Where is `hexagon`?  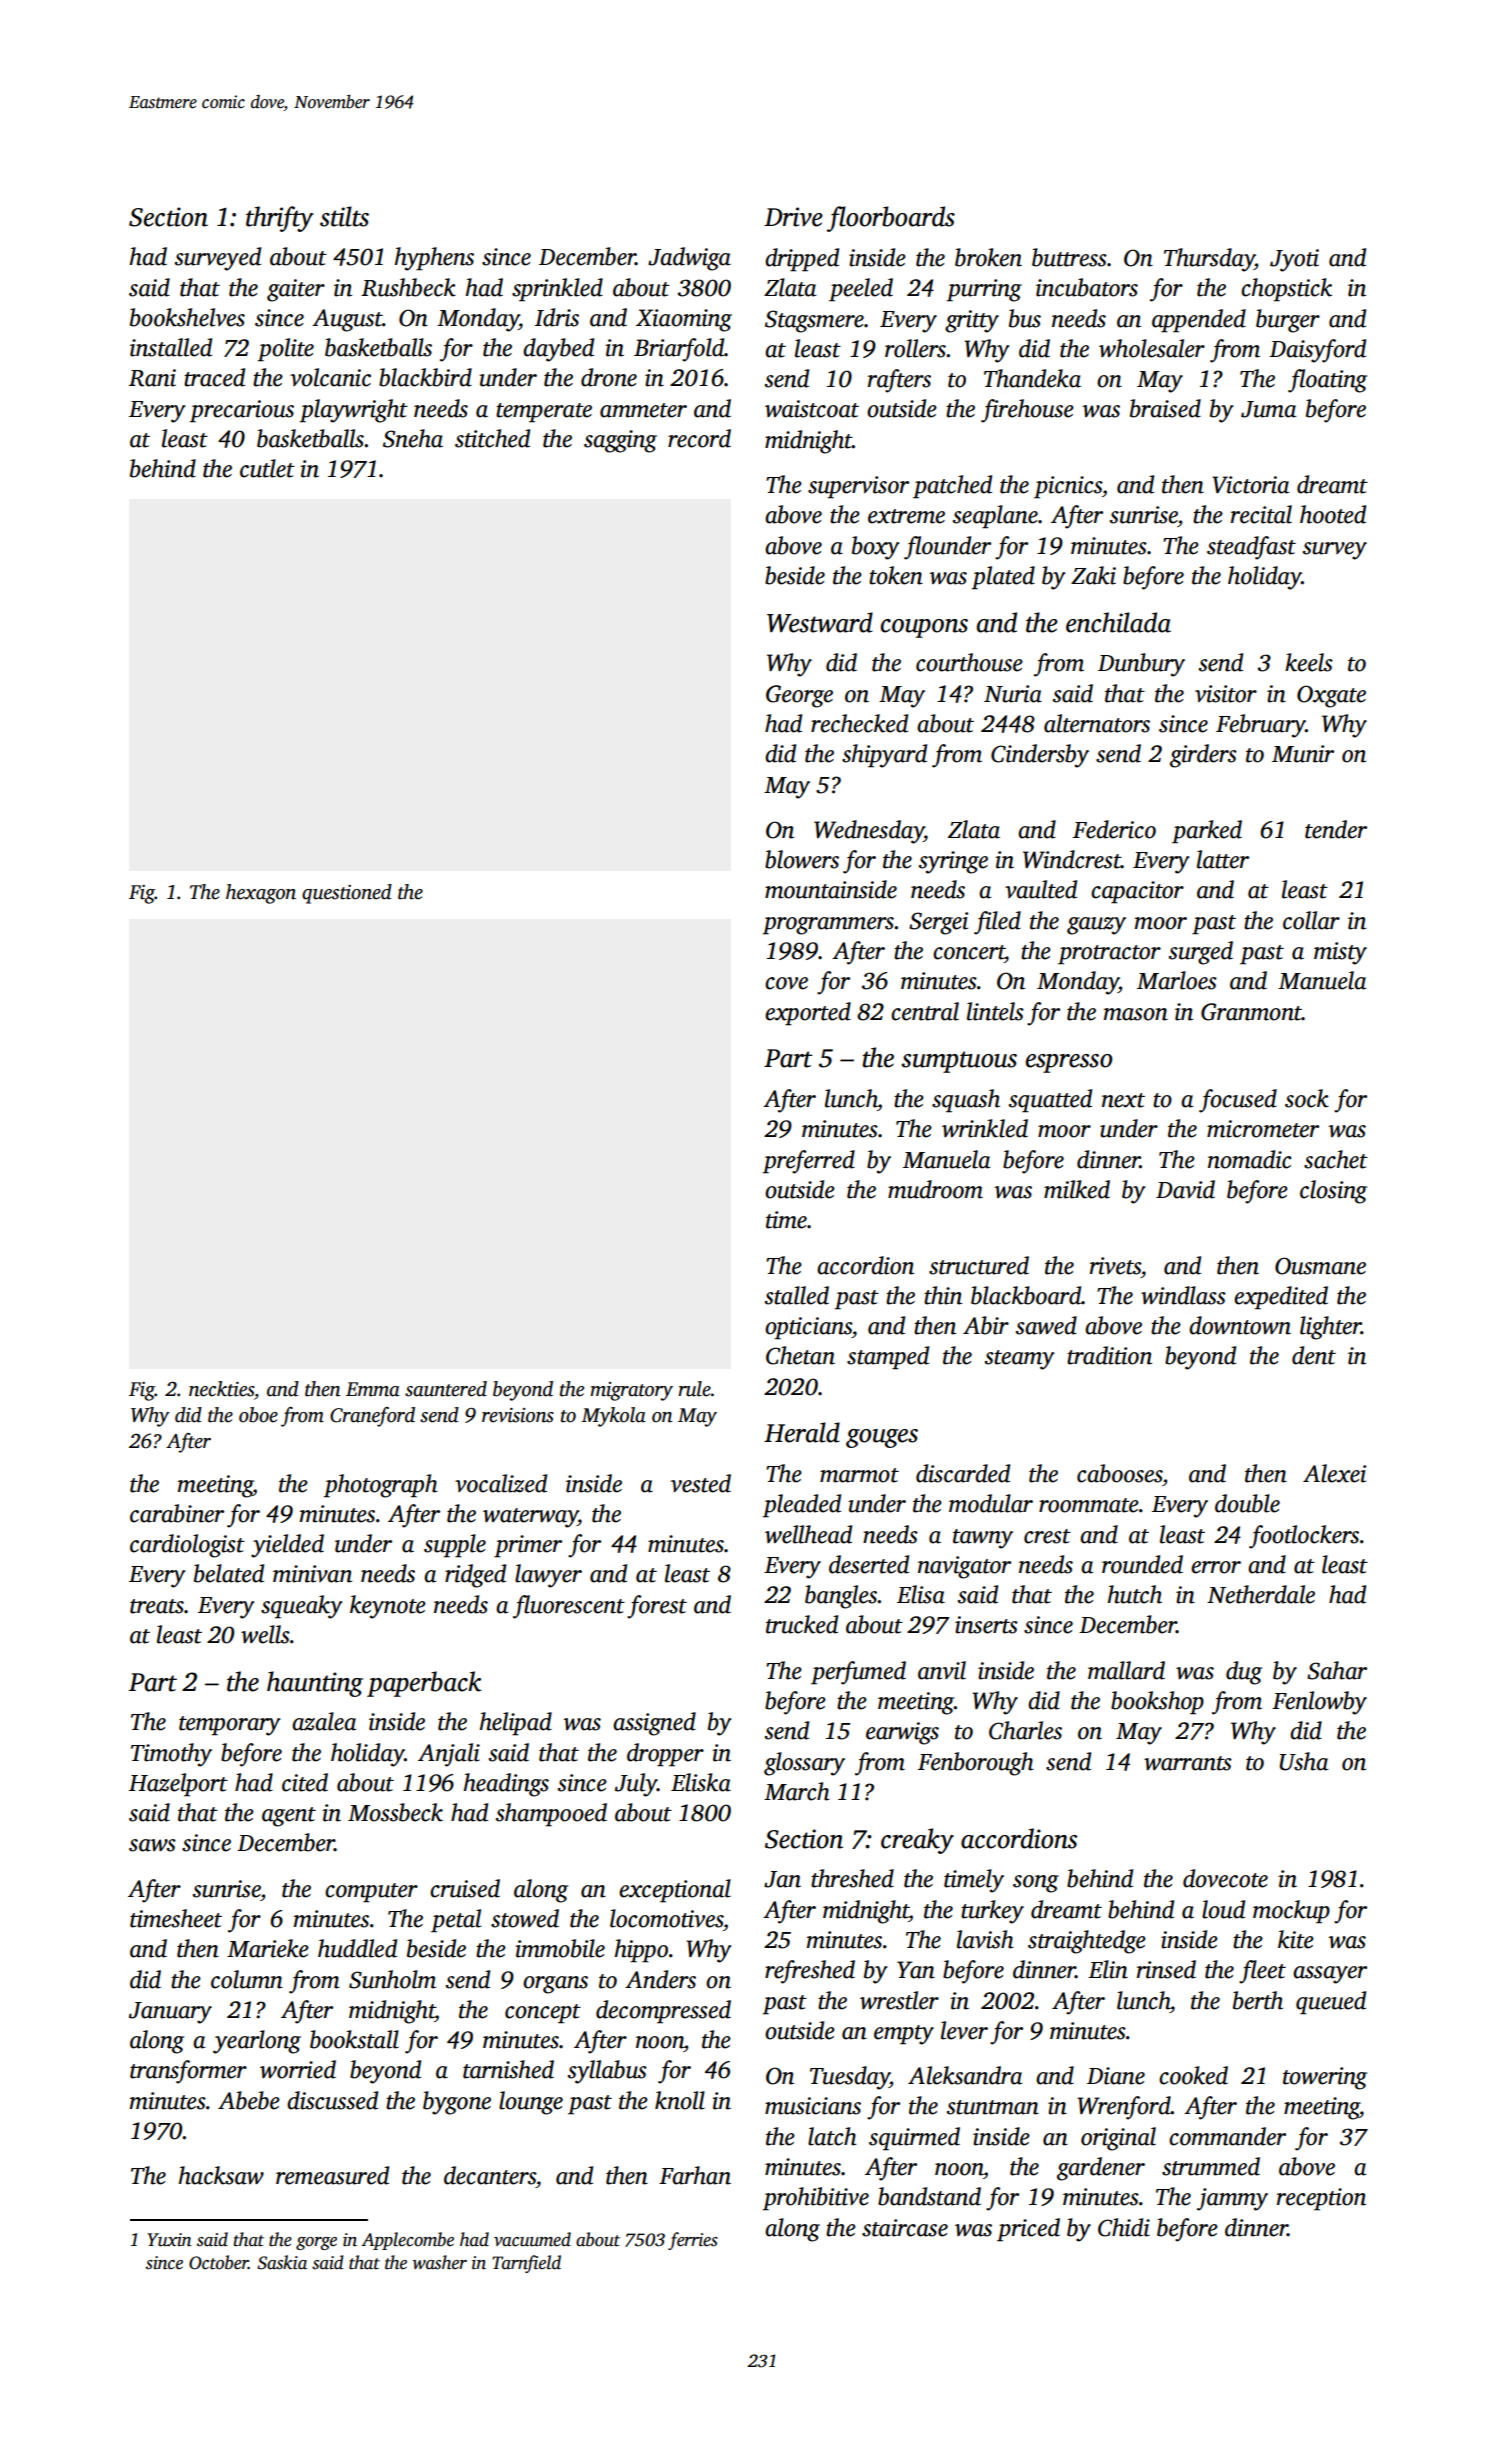
hexagon is located at coordinates (261, 894).
